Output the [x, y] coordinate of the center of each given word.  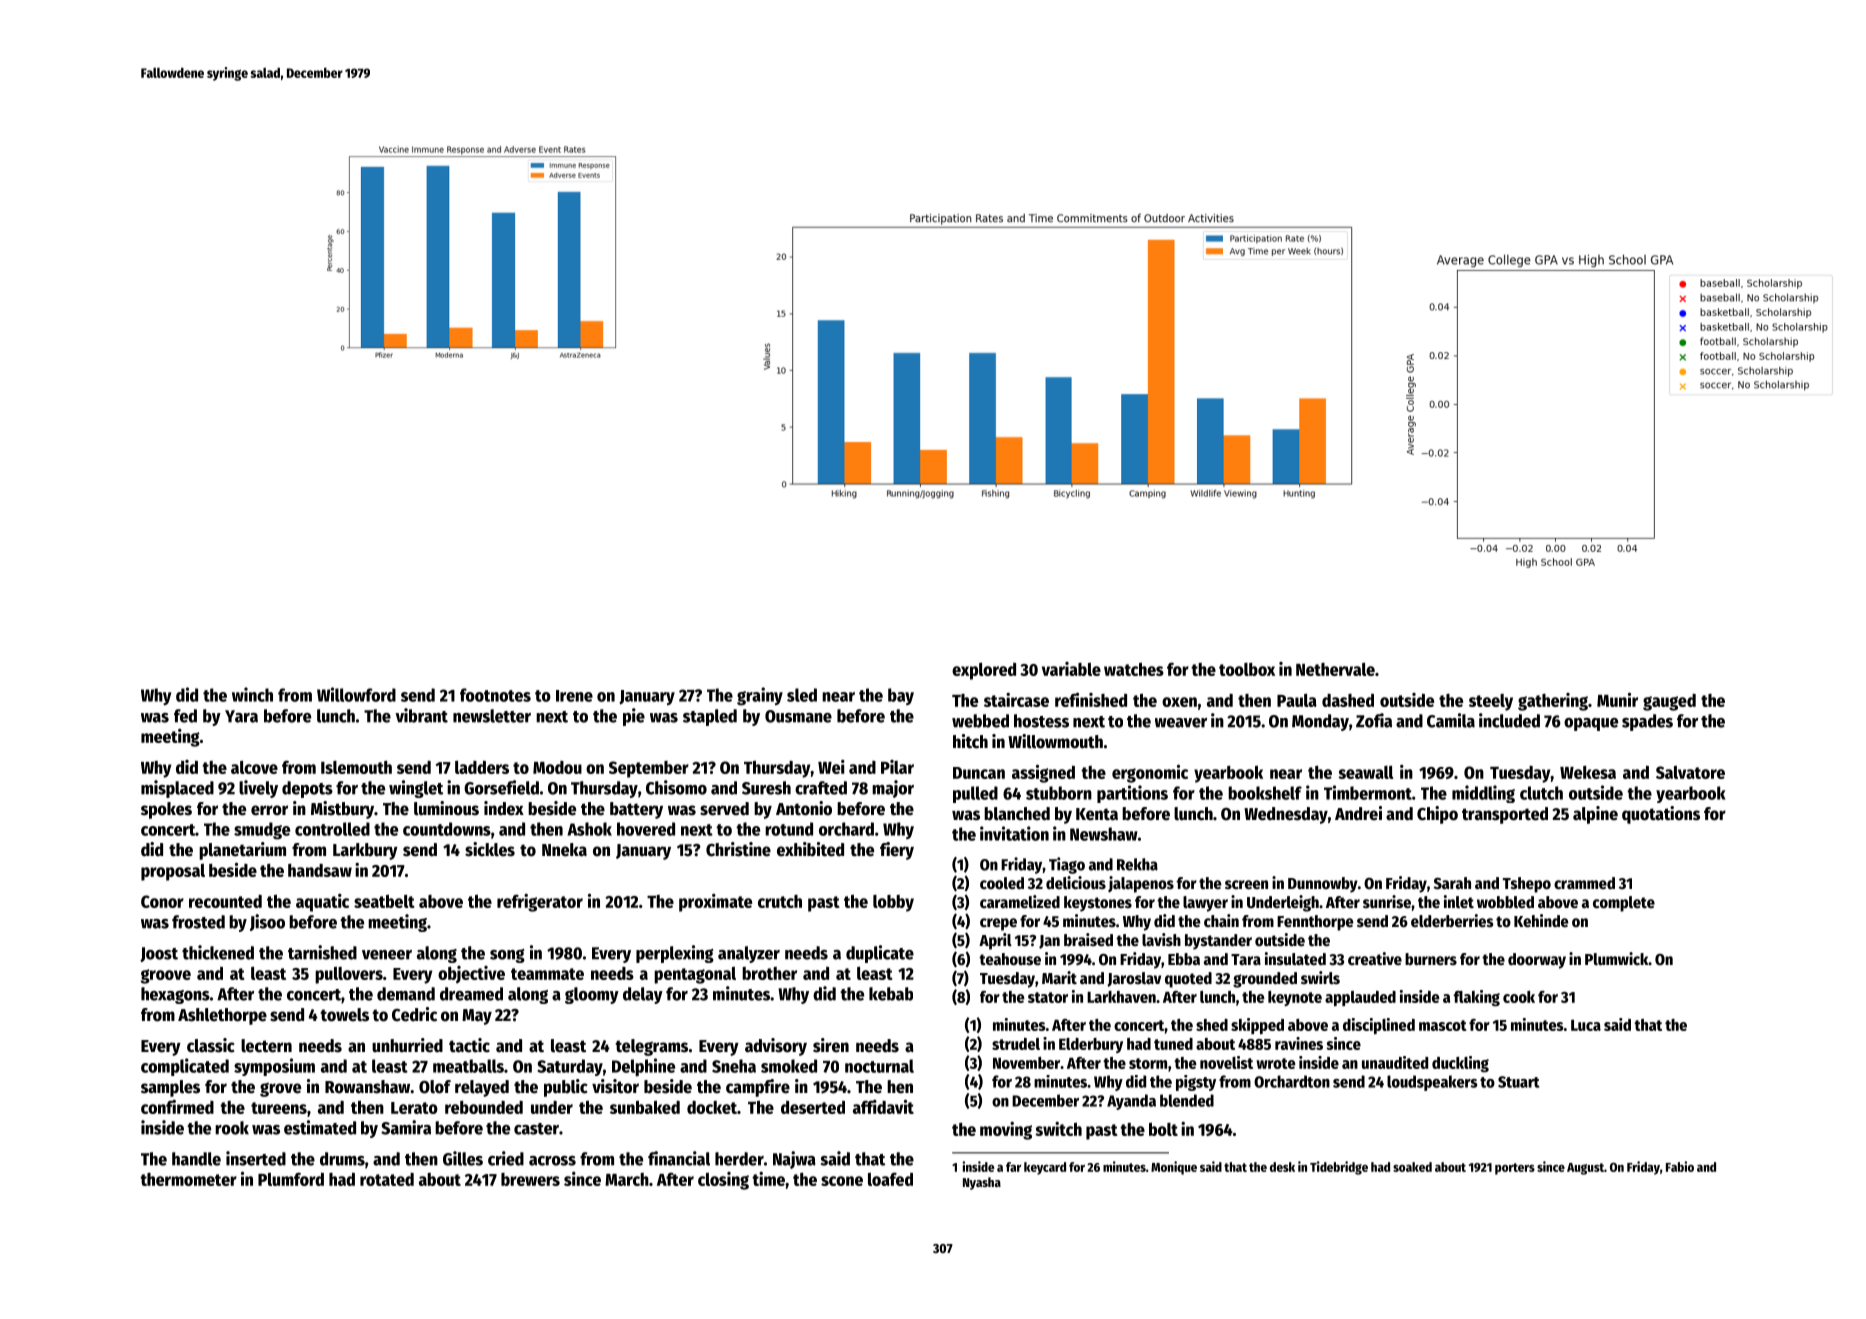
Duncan [979, 773]
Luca [1586, 1025]
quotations [1661, 815]
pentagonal [695, 975]
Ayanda [1131, 1102]
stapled [710, 717]
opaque [1591, 724]
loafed [890, 1179]
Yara [241, 716]
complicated [185, 1067]
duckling [1460, 1064]
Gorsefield [501, 787]
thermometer [188, 1179]
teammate [547, 974]
